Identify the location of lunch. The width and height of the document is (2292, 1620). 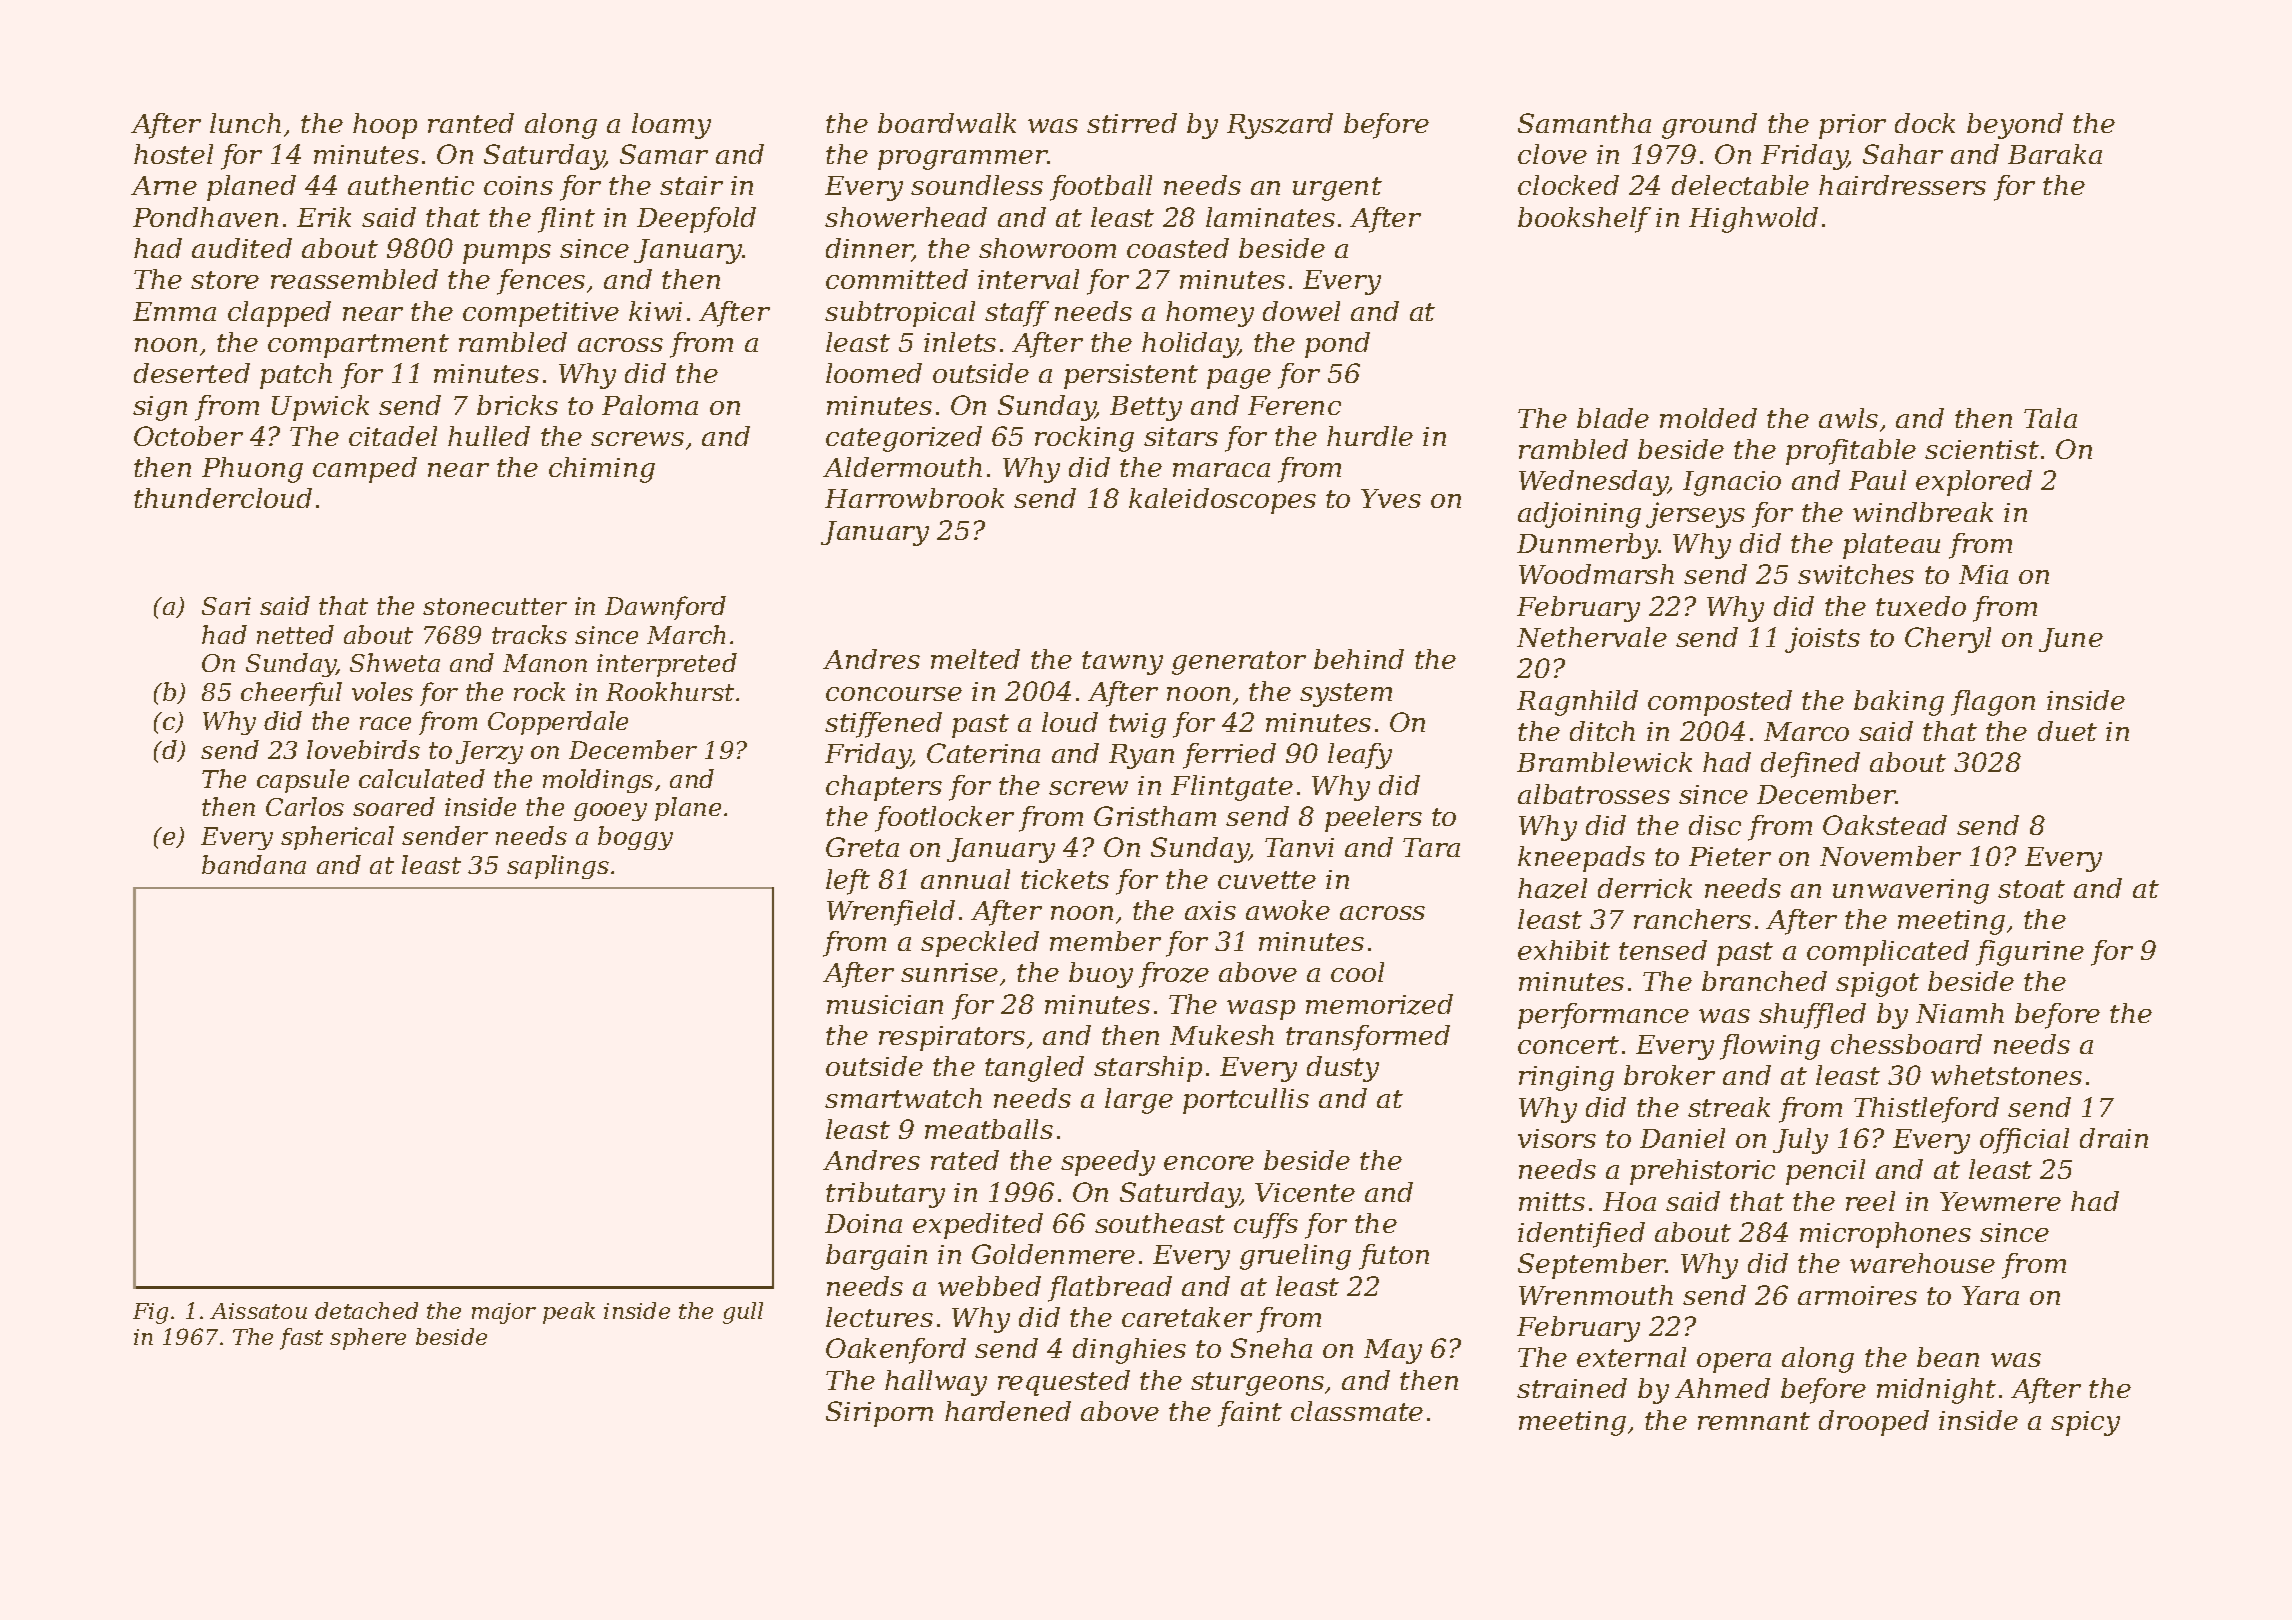
(245, 123).
